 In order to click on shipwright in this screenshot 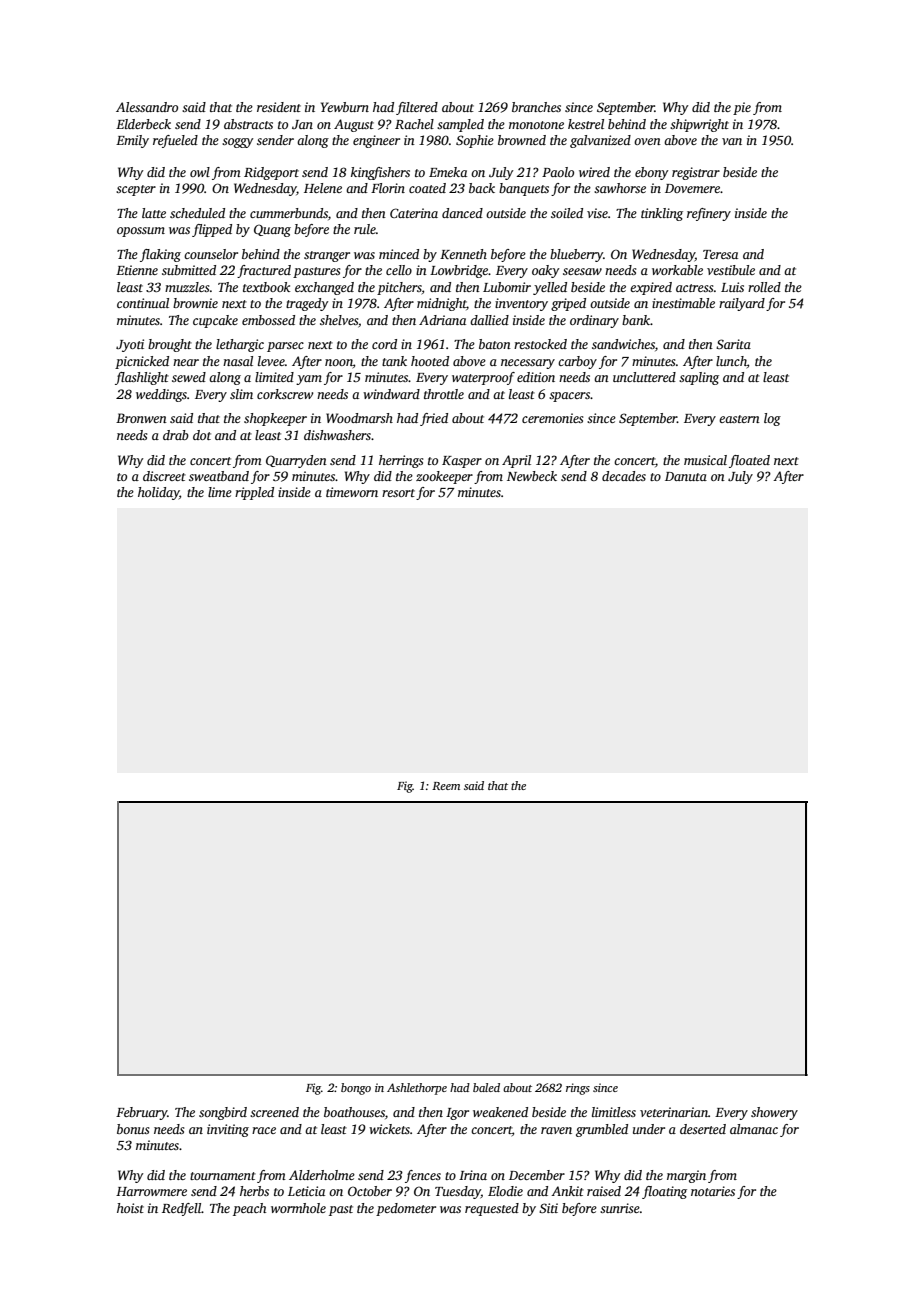, I will do `click(699, 125)`.
